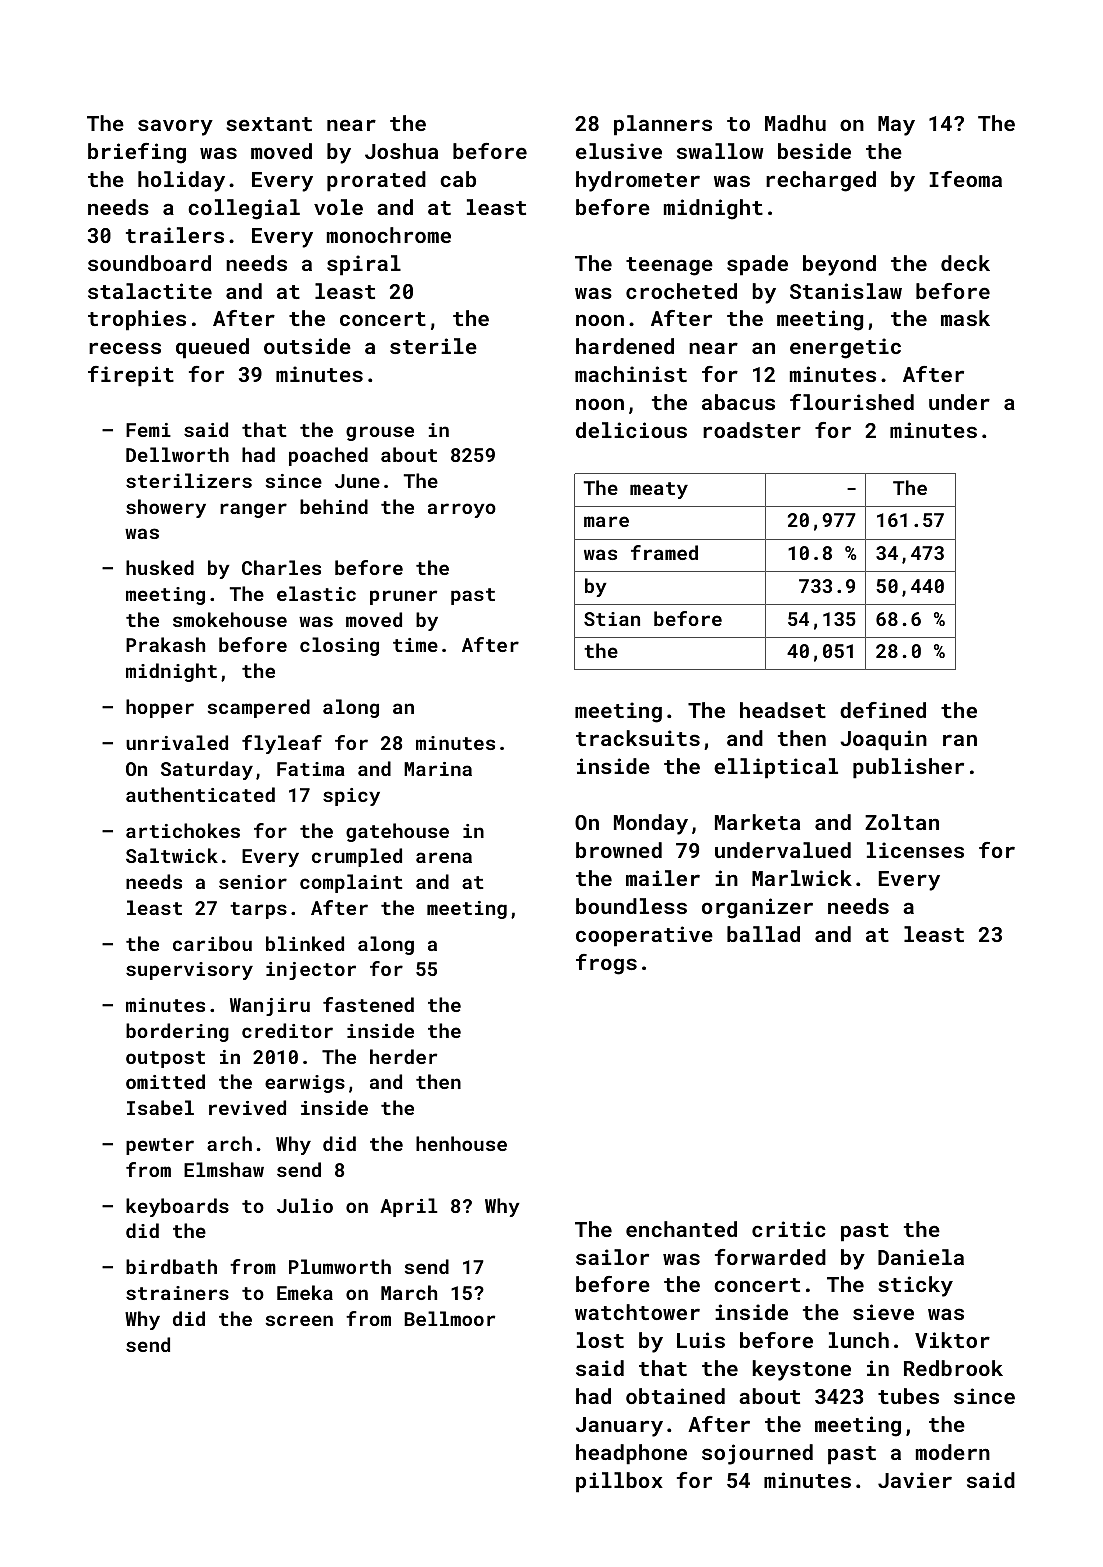 The height and width of the document is (1567, 1103). Describe the element at coordinates (160, 708) in the document. I see `hopper` at that location.
